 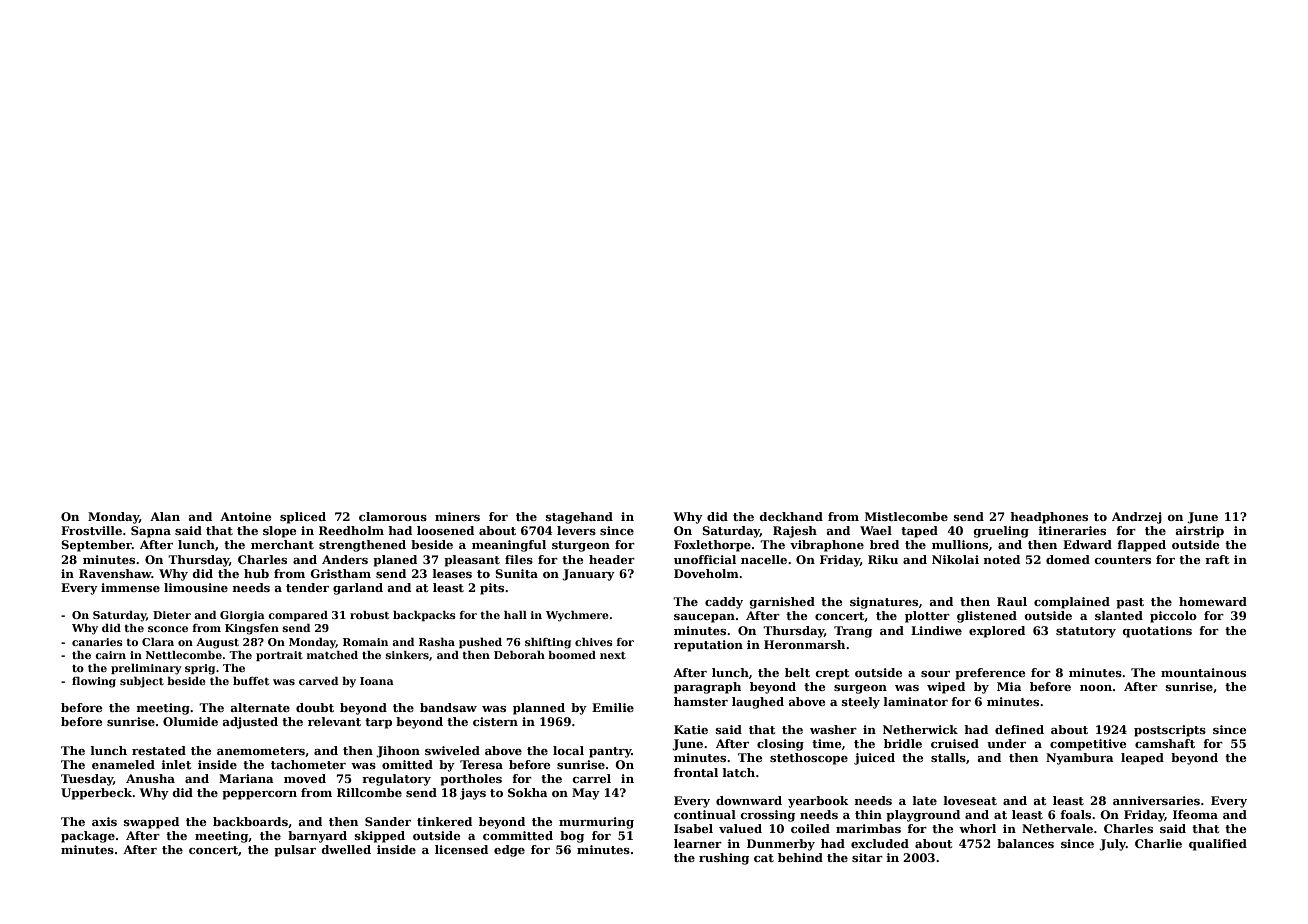 I want to click on Sapna, so click(x=151, y=532).
